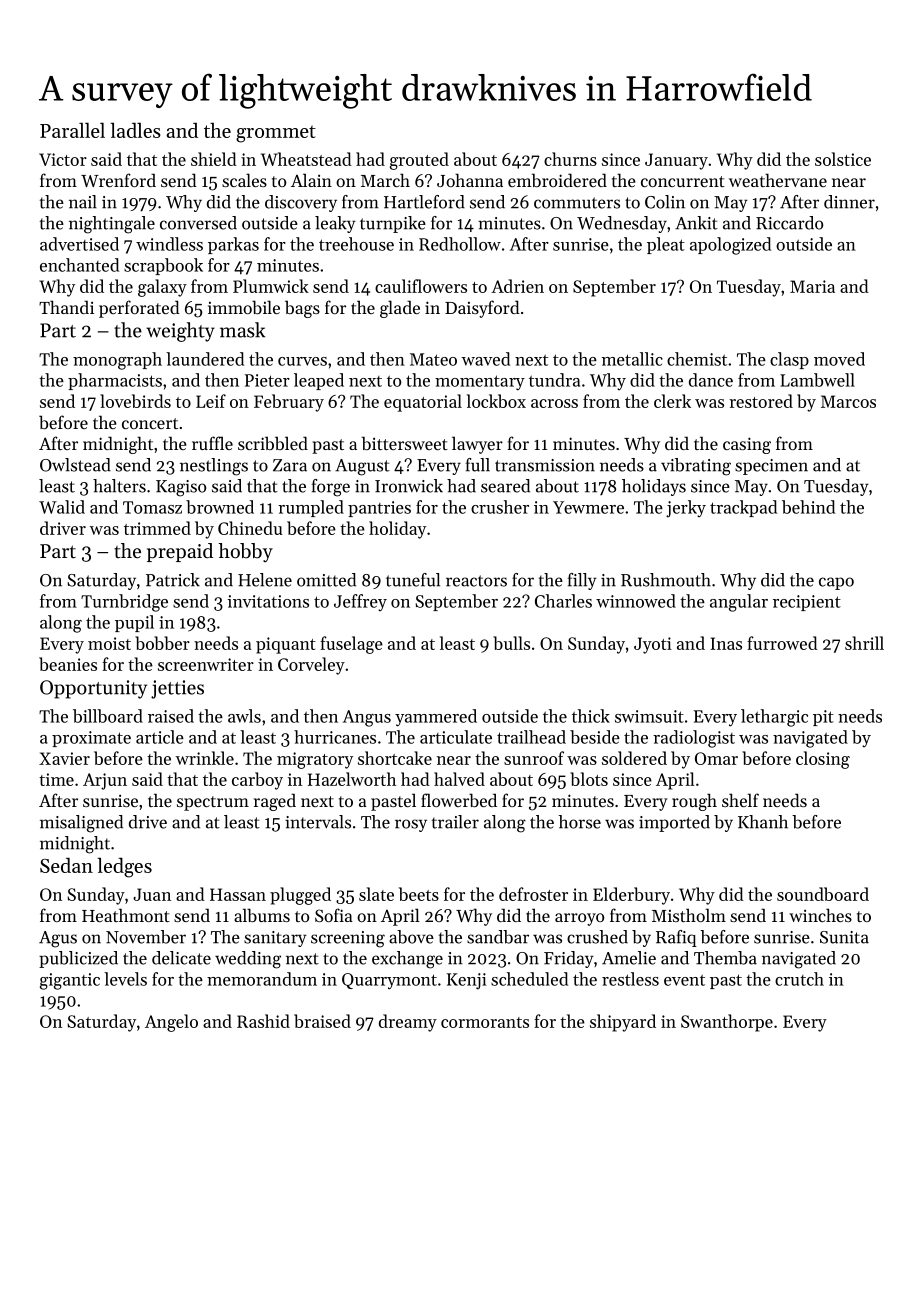 The image size is (924, 1308). I want to click on closing, so click(823, 760).
